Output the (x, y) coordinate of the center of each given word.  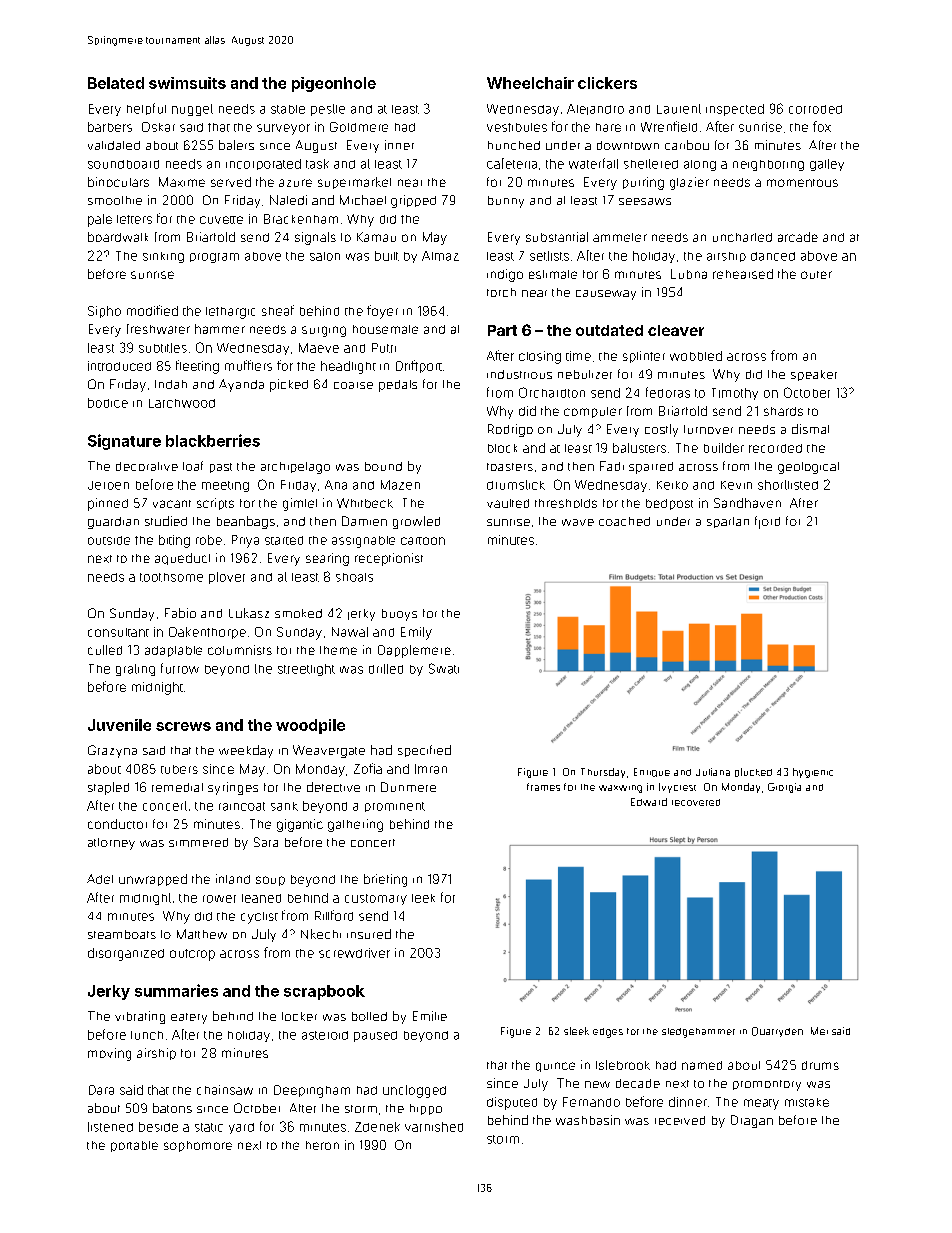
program (214, 258)
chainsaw (225, 1090)
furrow (180, 668)
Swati (444, 668)
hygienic (813, 773)
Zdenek (377, 1127)
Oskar (158, 127)
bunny (506, 202)
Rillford (334, 915)
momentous (802, 183)
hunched (514, 145)
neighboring (768, 165)
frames (543, 787)
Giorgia (784, 788)
